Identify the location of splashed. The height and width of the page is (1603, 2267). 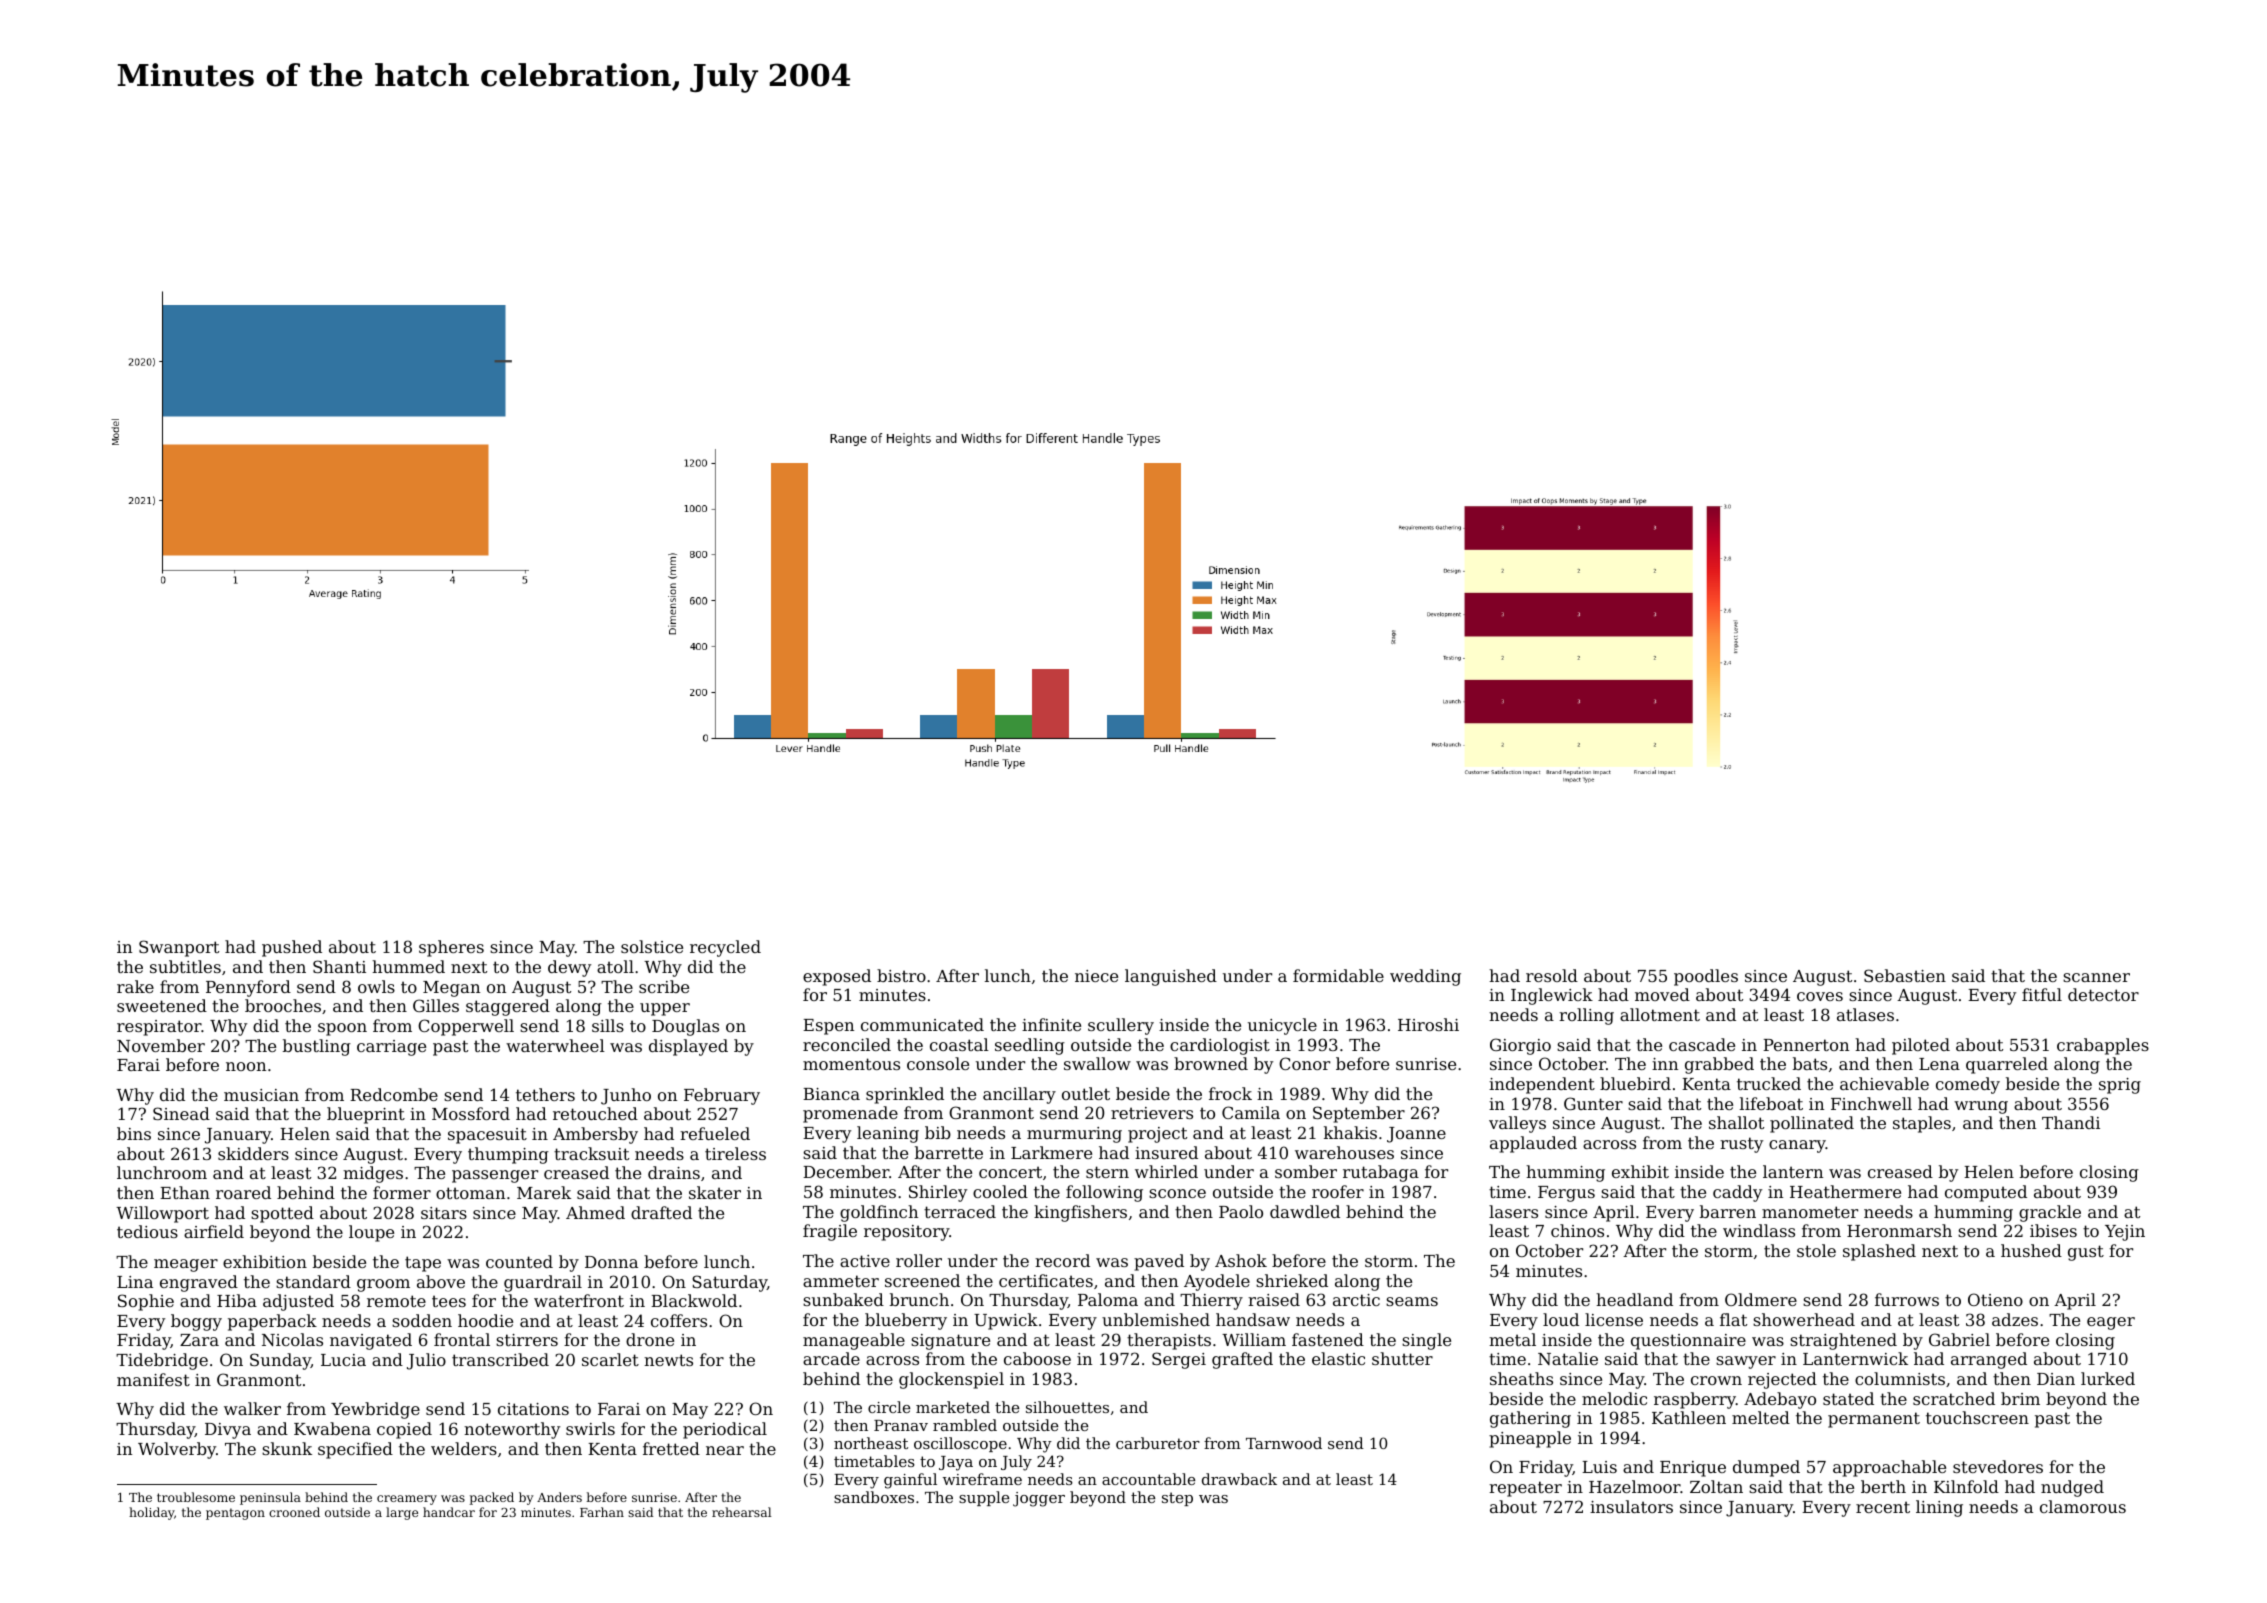
(1879, 1252).
